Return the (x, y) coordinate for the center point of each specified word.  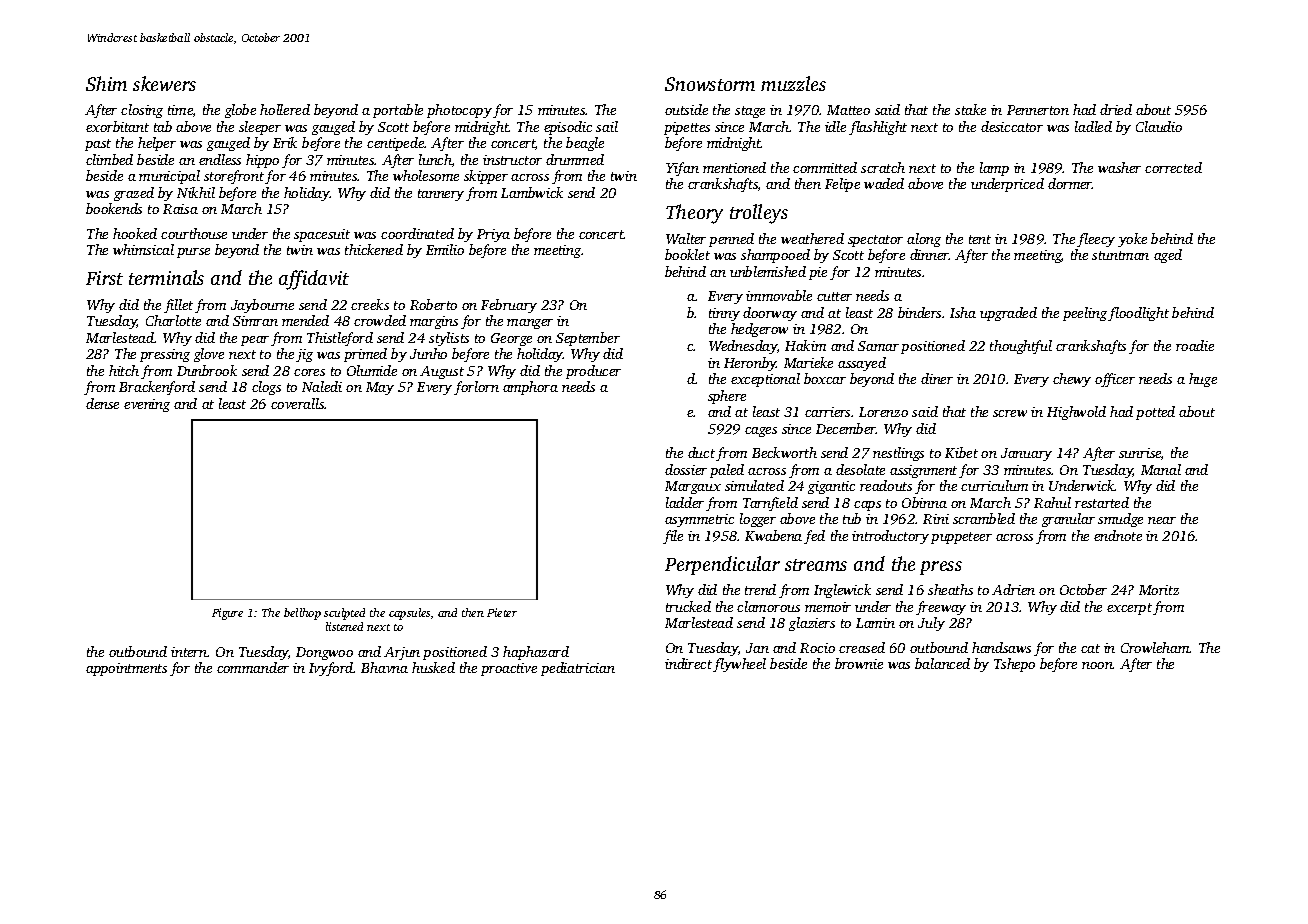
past (98, 145)
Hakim (805, 345)
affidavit (314, 280)
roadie (1195, 345)
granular (1068, 520)
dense (102, 403)
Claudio (1159, 126)
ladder (685, 502)
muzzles (793, 83)
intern (189, 652)
